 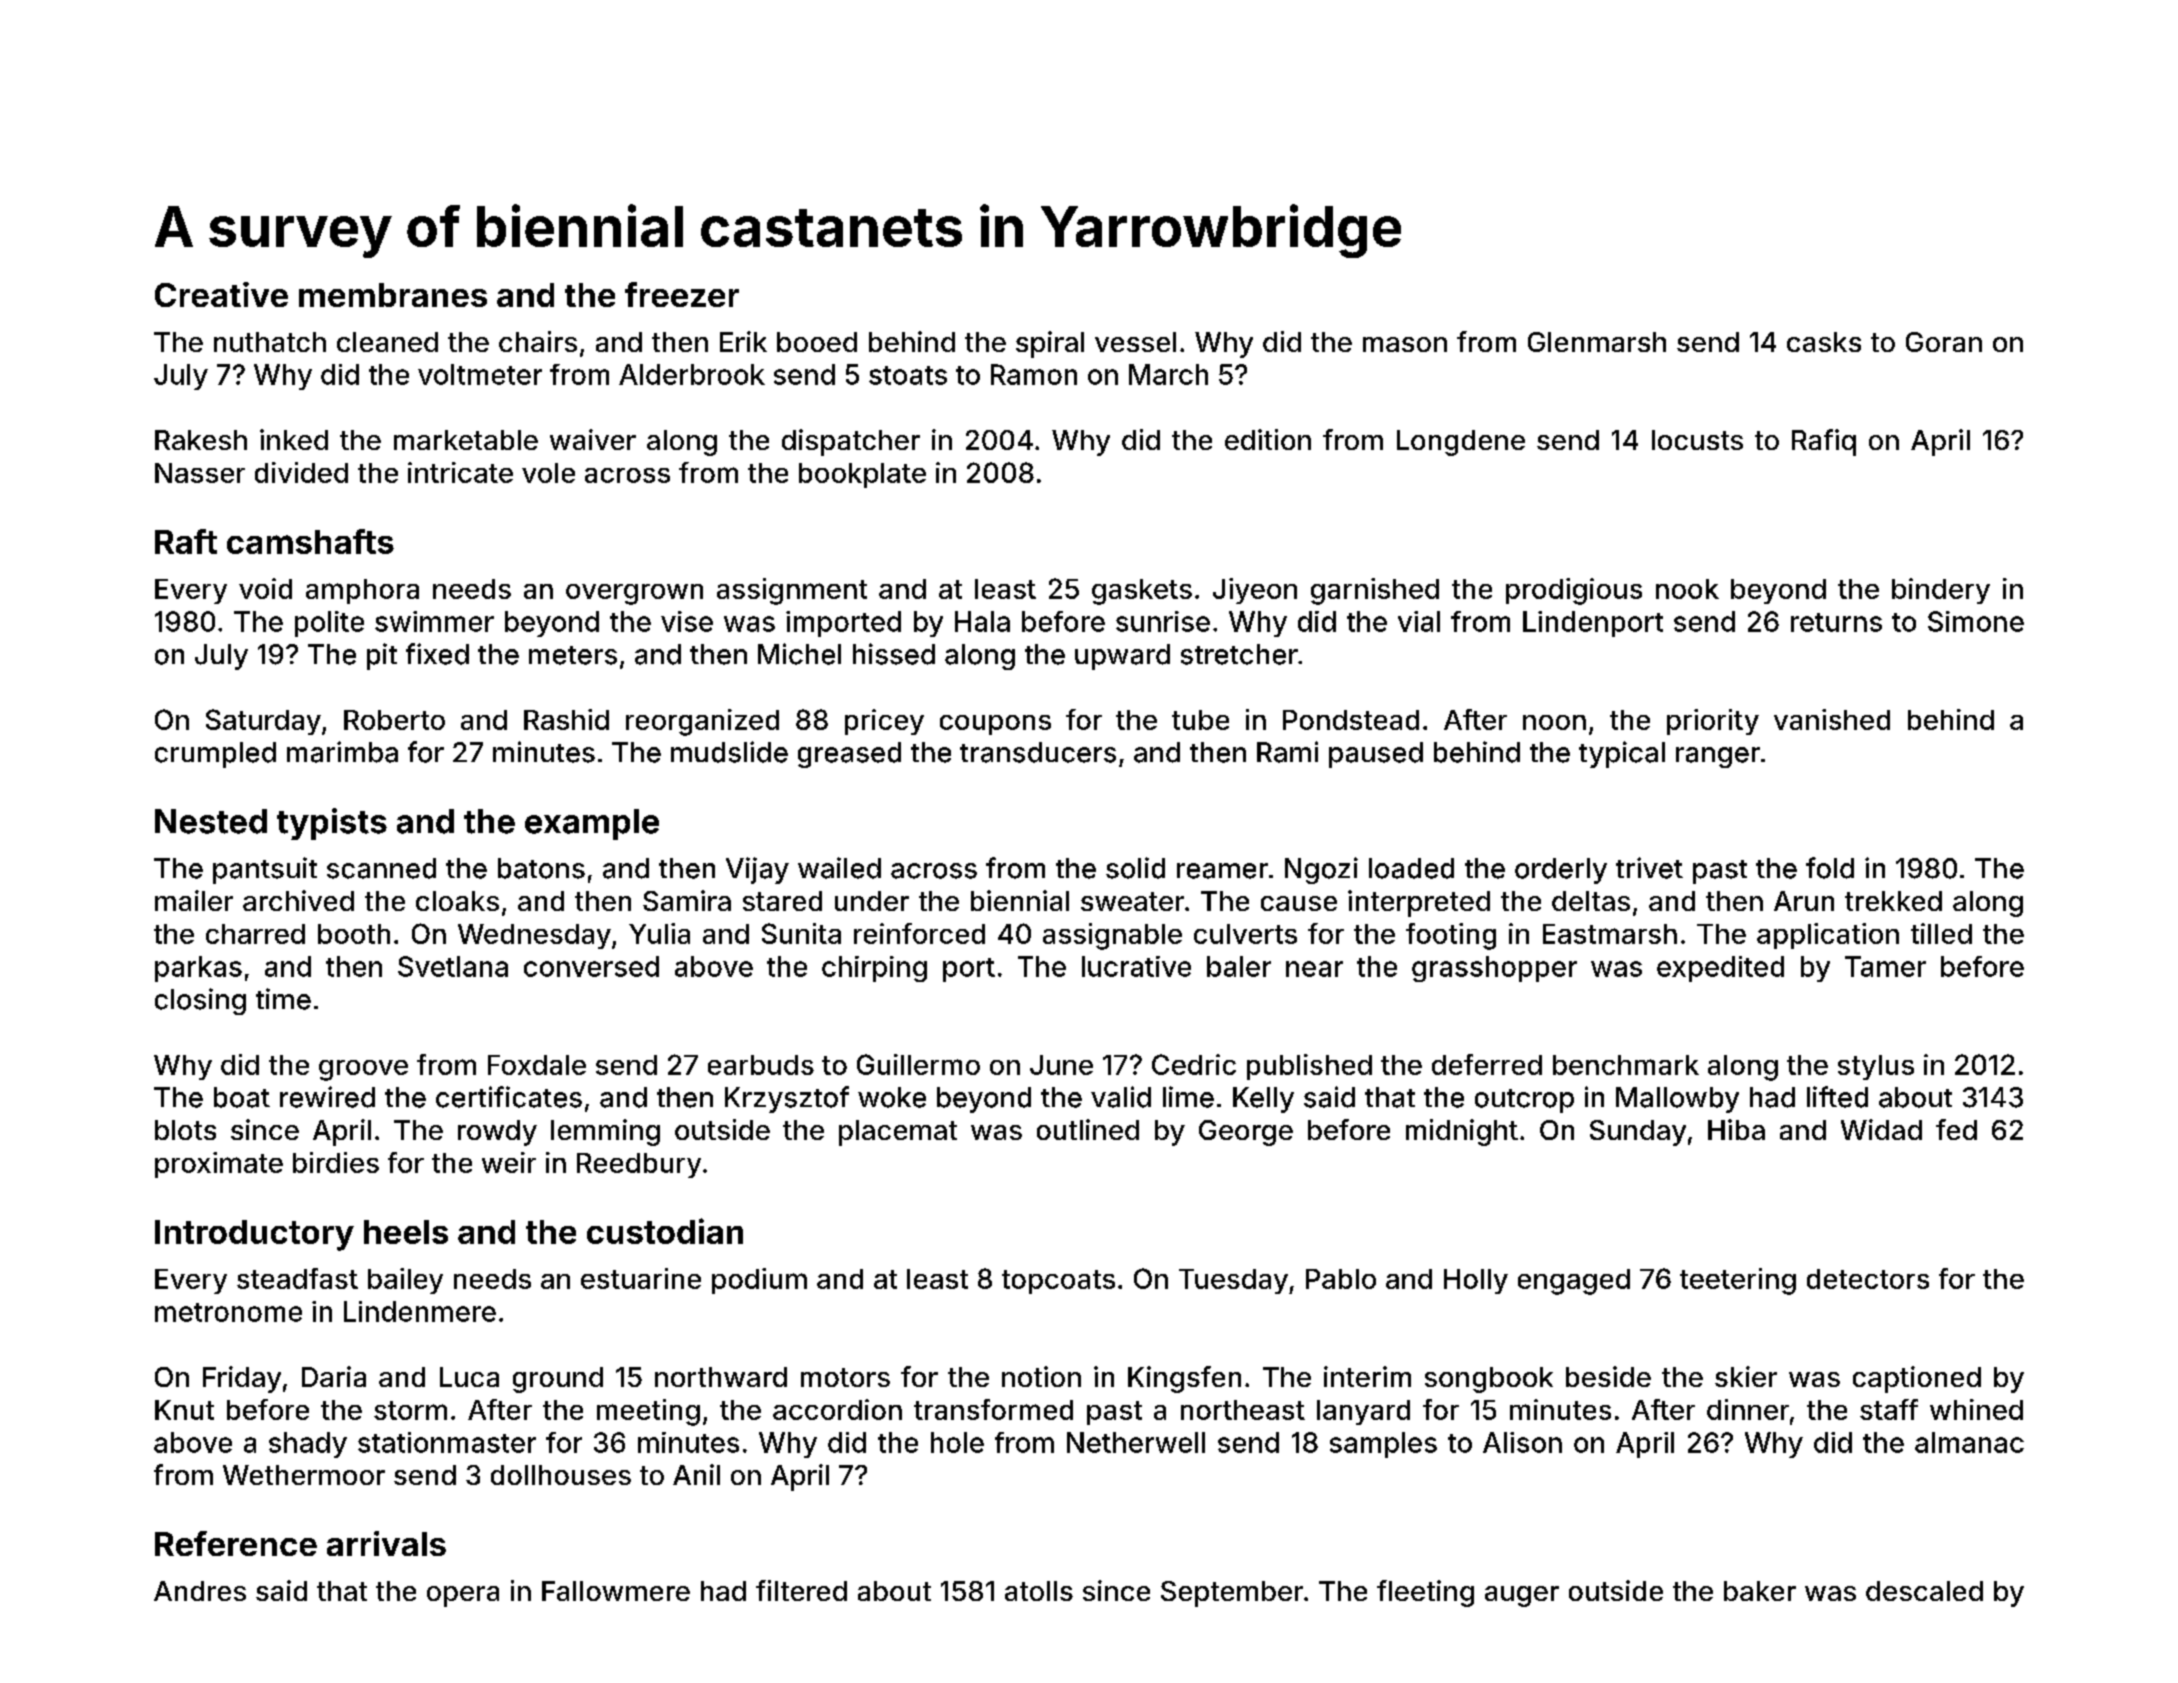 I want to click on whined, so click(x=1976, y=1409).
